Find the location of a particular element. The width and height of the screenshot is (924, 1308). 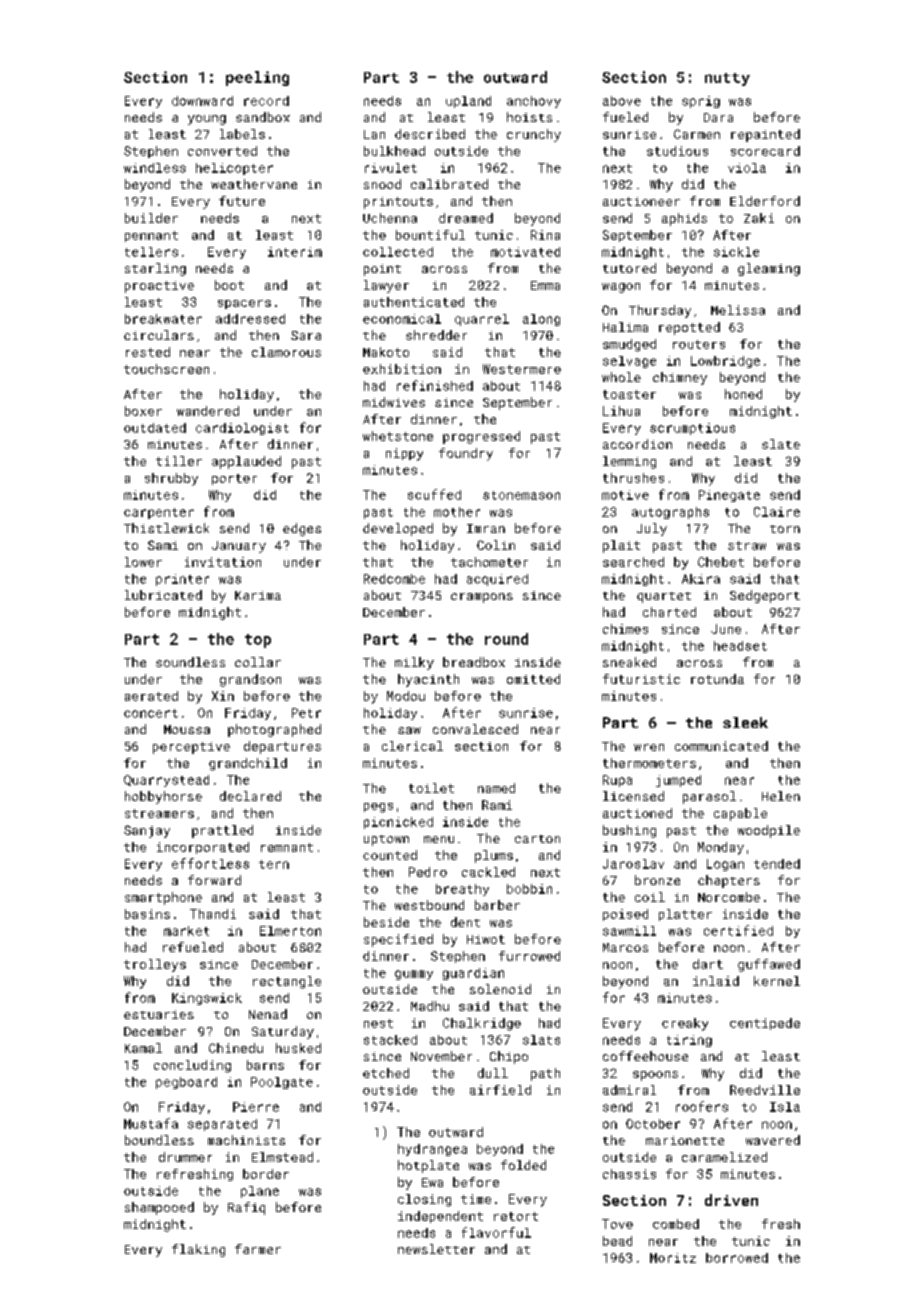

Makoto is located at coordinates (386, 352).
